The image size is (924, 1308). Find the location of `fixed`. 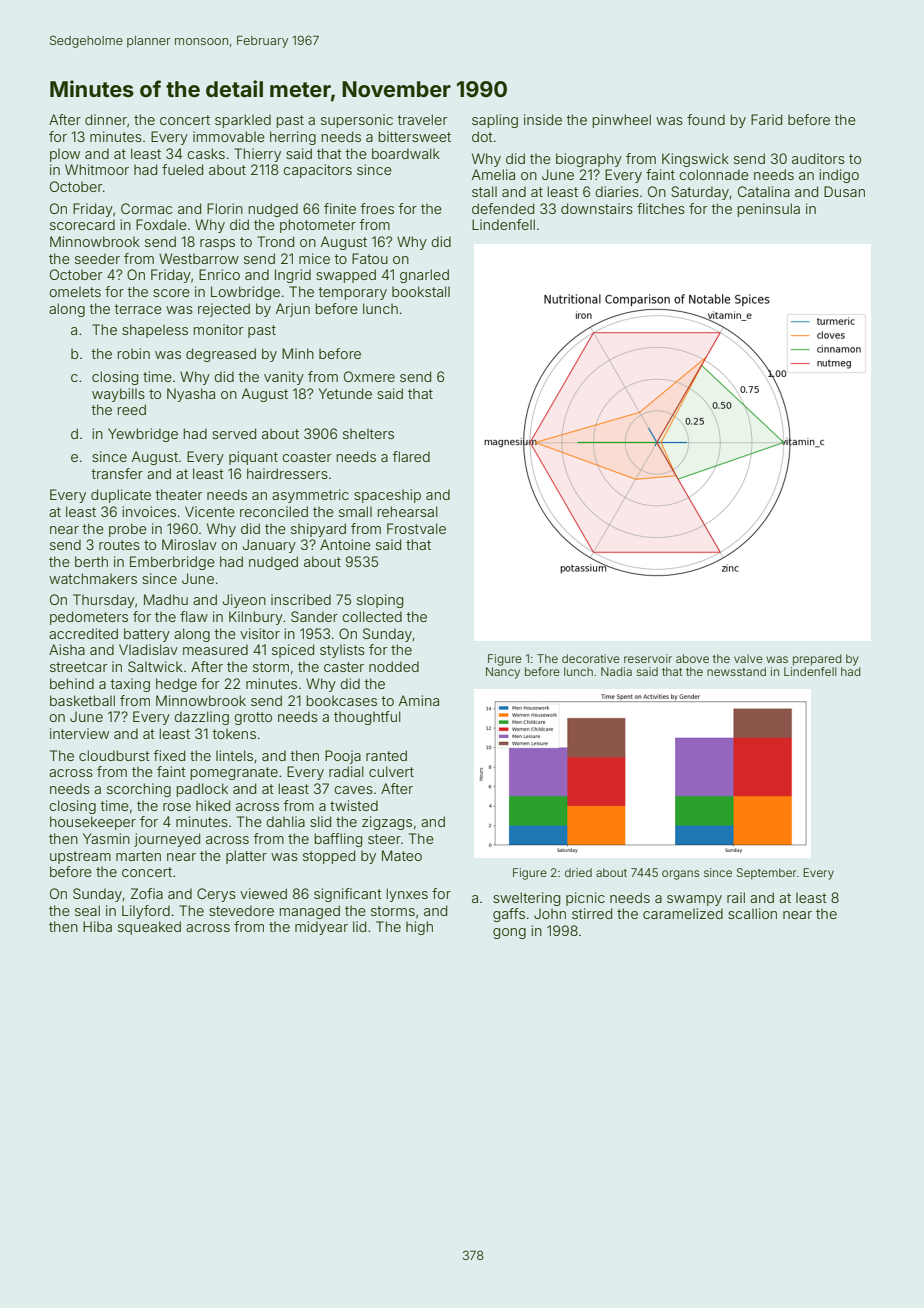

fixed is located at coordinates (169, 755).
